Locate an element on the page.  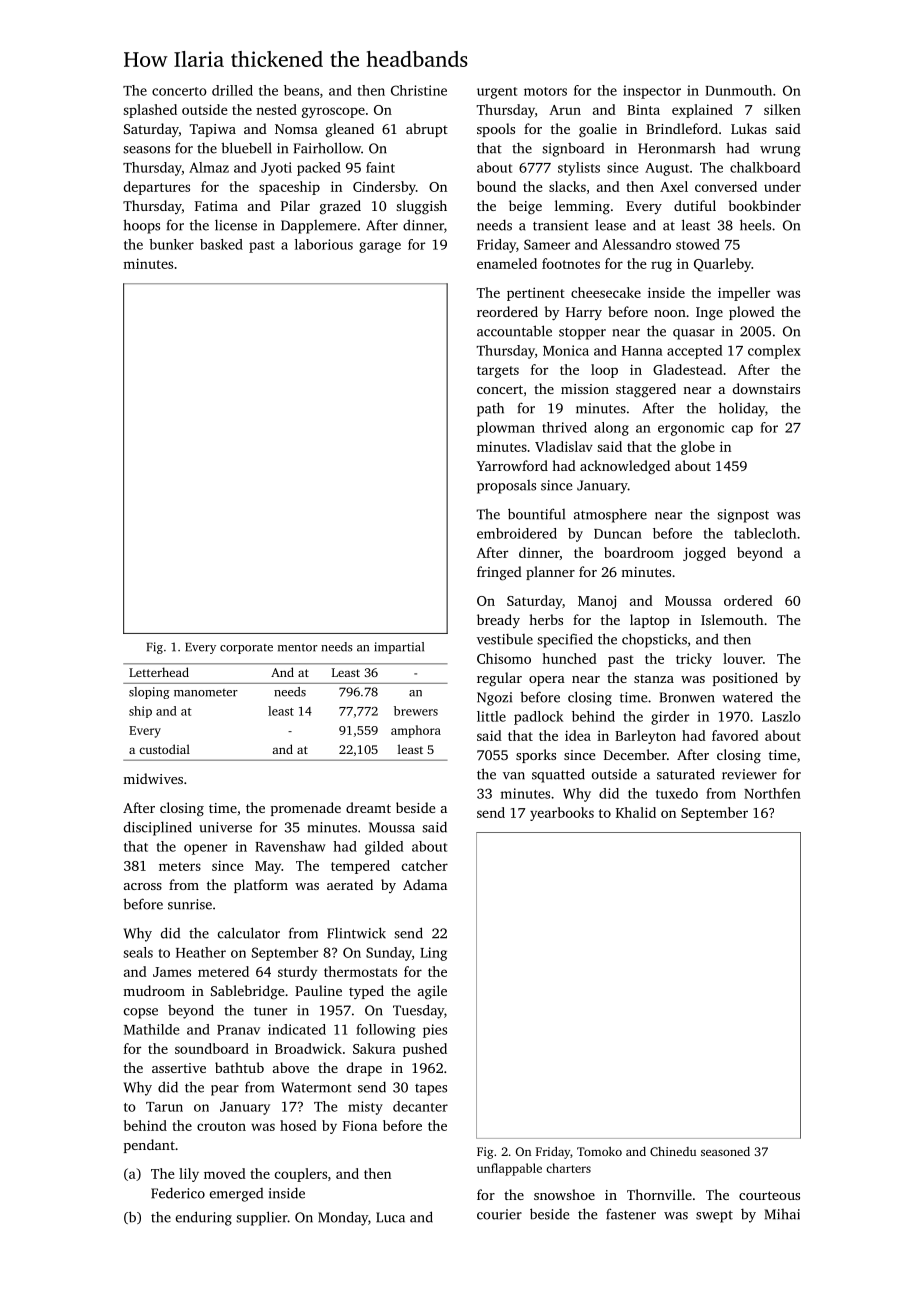
Islemouth is located at coordinates (732, 619).
